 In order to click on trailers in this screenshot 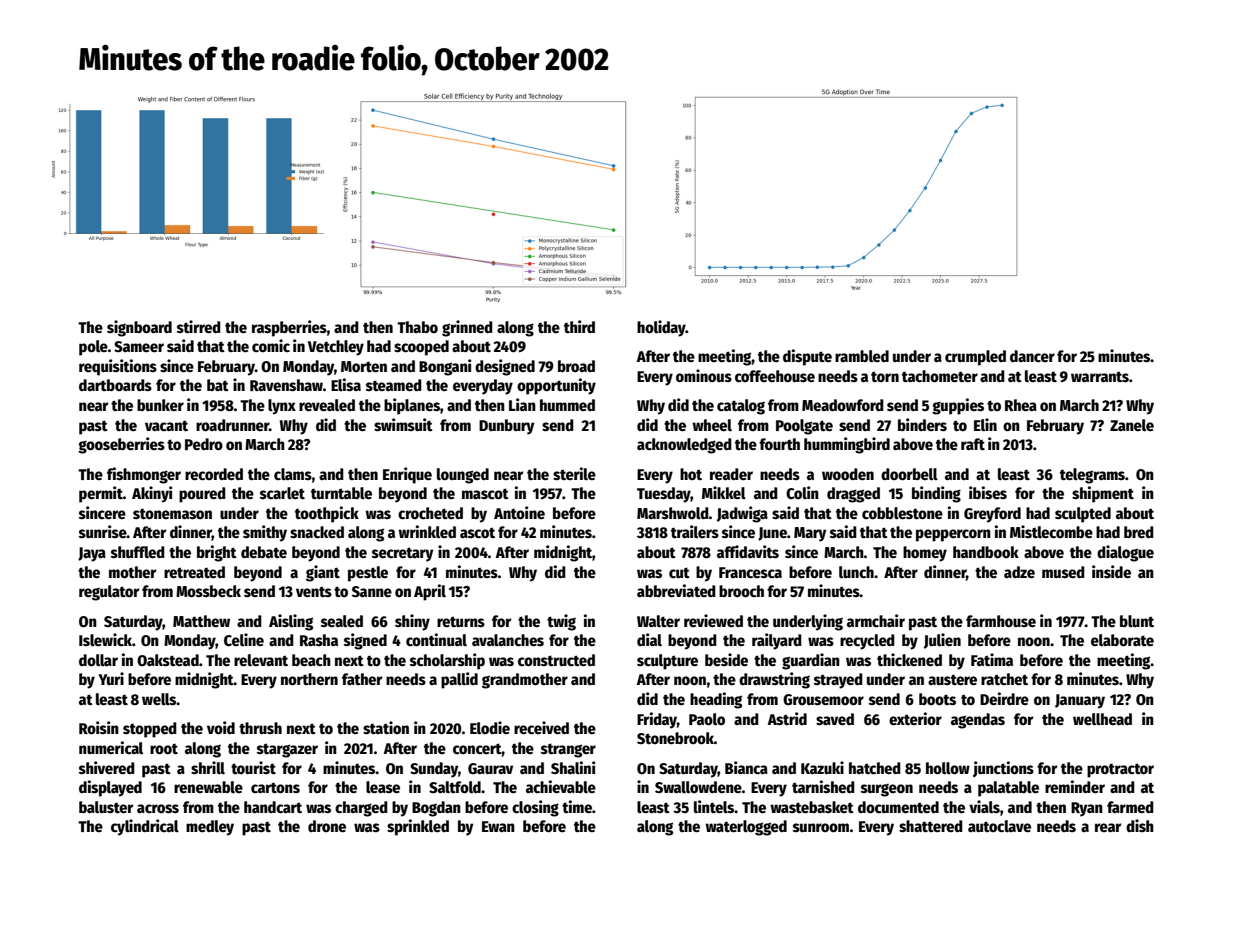, I will do `click(695, 531)`.
